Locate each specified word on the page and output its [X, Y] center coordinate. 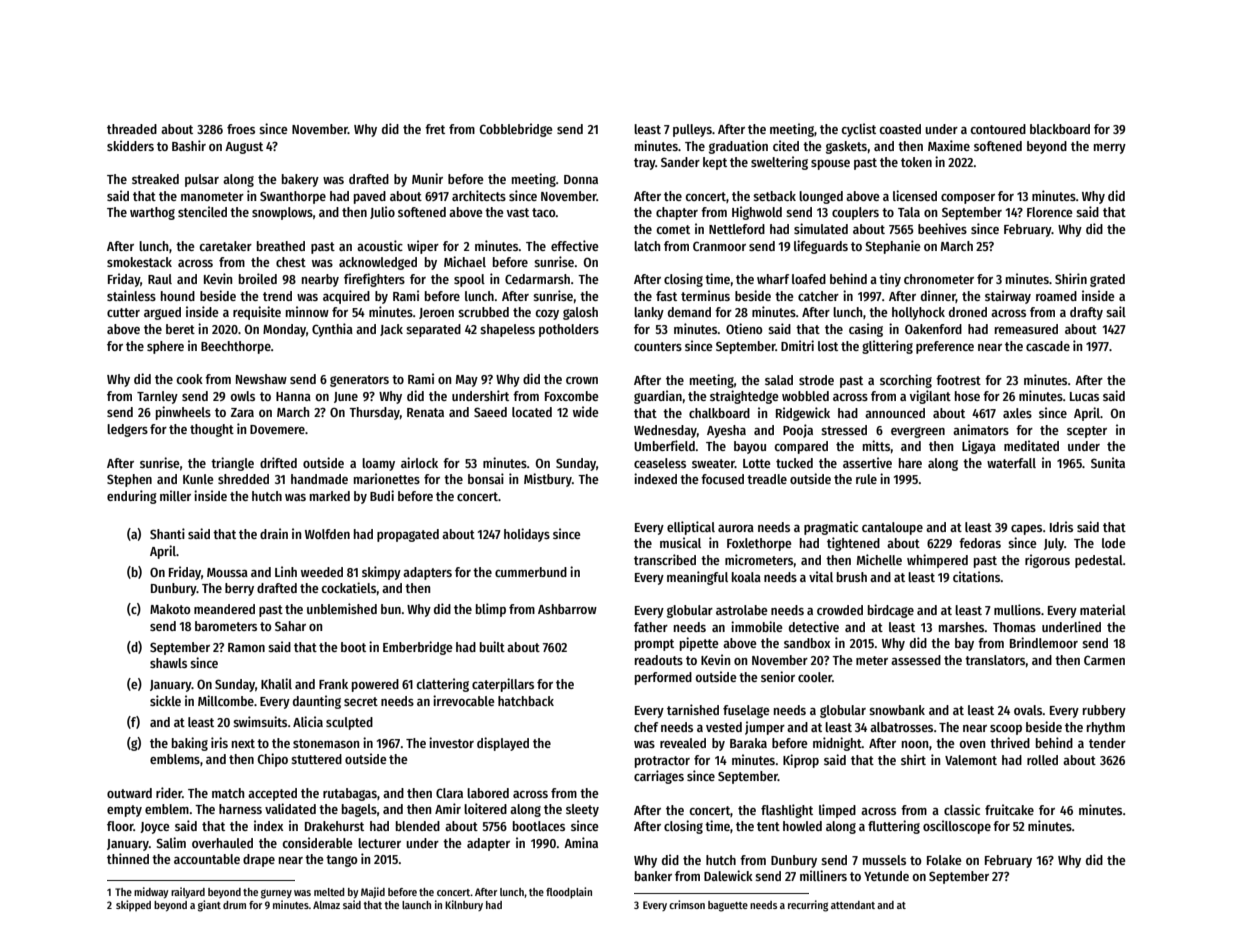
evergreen [918, 432]
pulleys [692, 130]
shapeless [507, 330]
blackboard [1060, 129]
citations [977, 576]
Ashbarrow [567, 609]
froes [241, 129]
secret [361, 701]
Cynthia [332, 330]
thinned [128, 858]
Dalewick [728, 875]
